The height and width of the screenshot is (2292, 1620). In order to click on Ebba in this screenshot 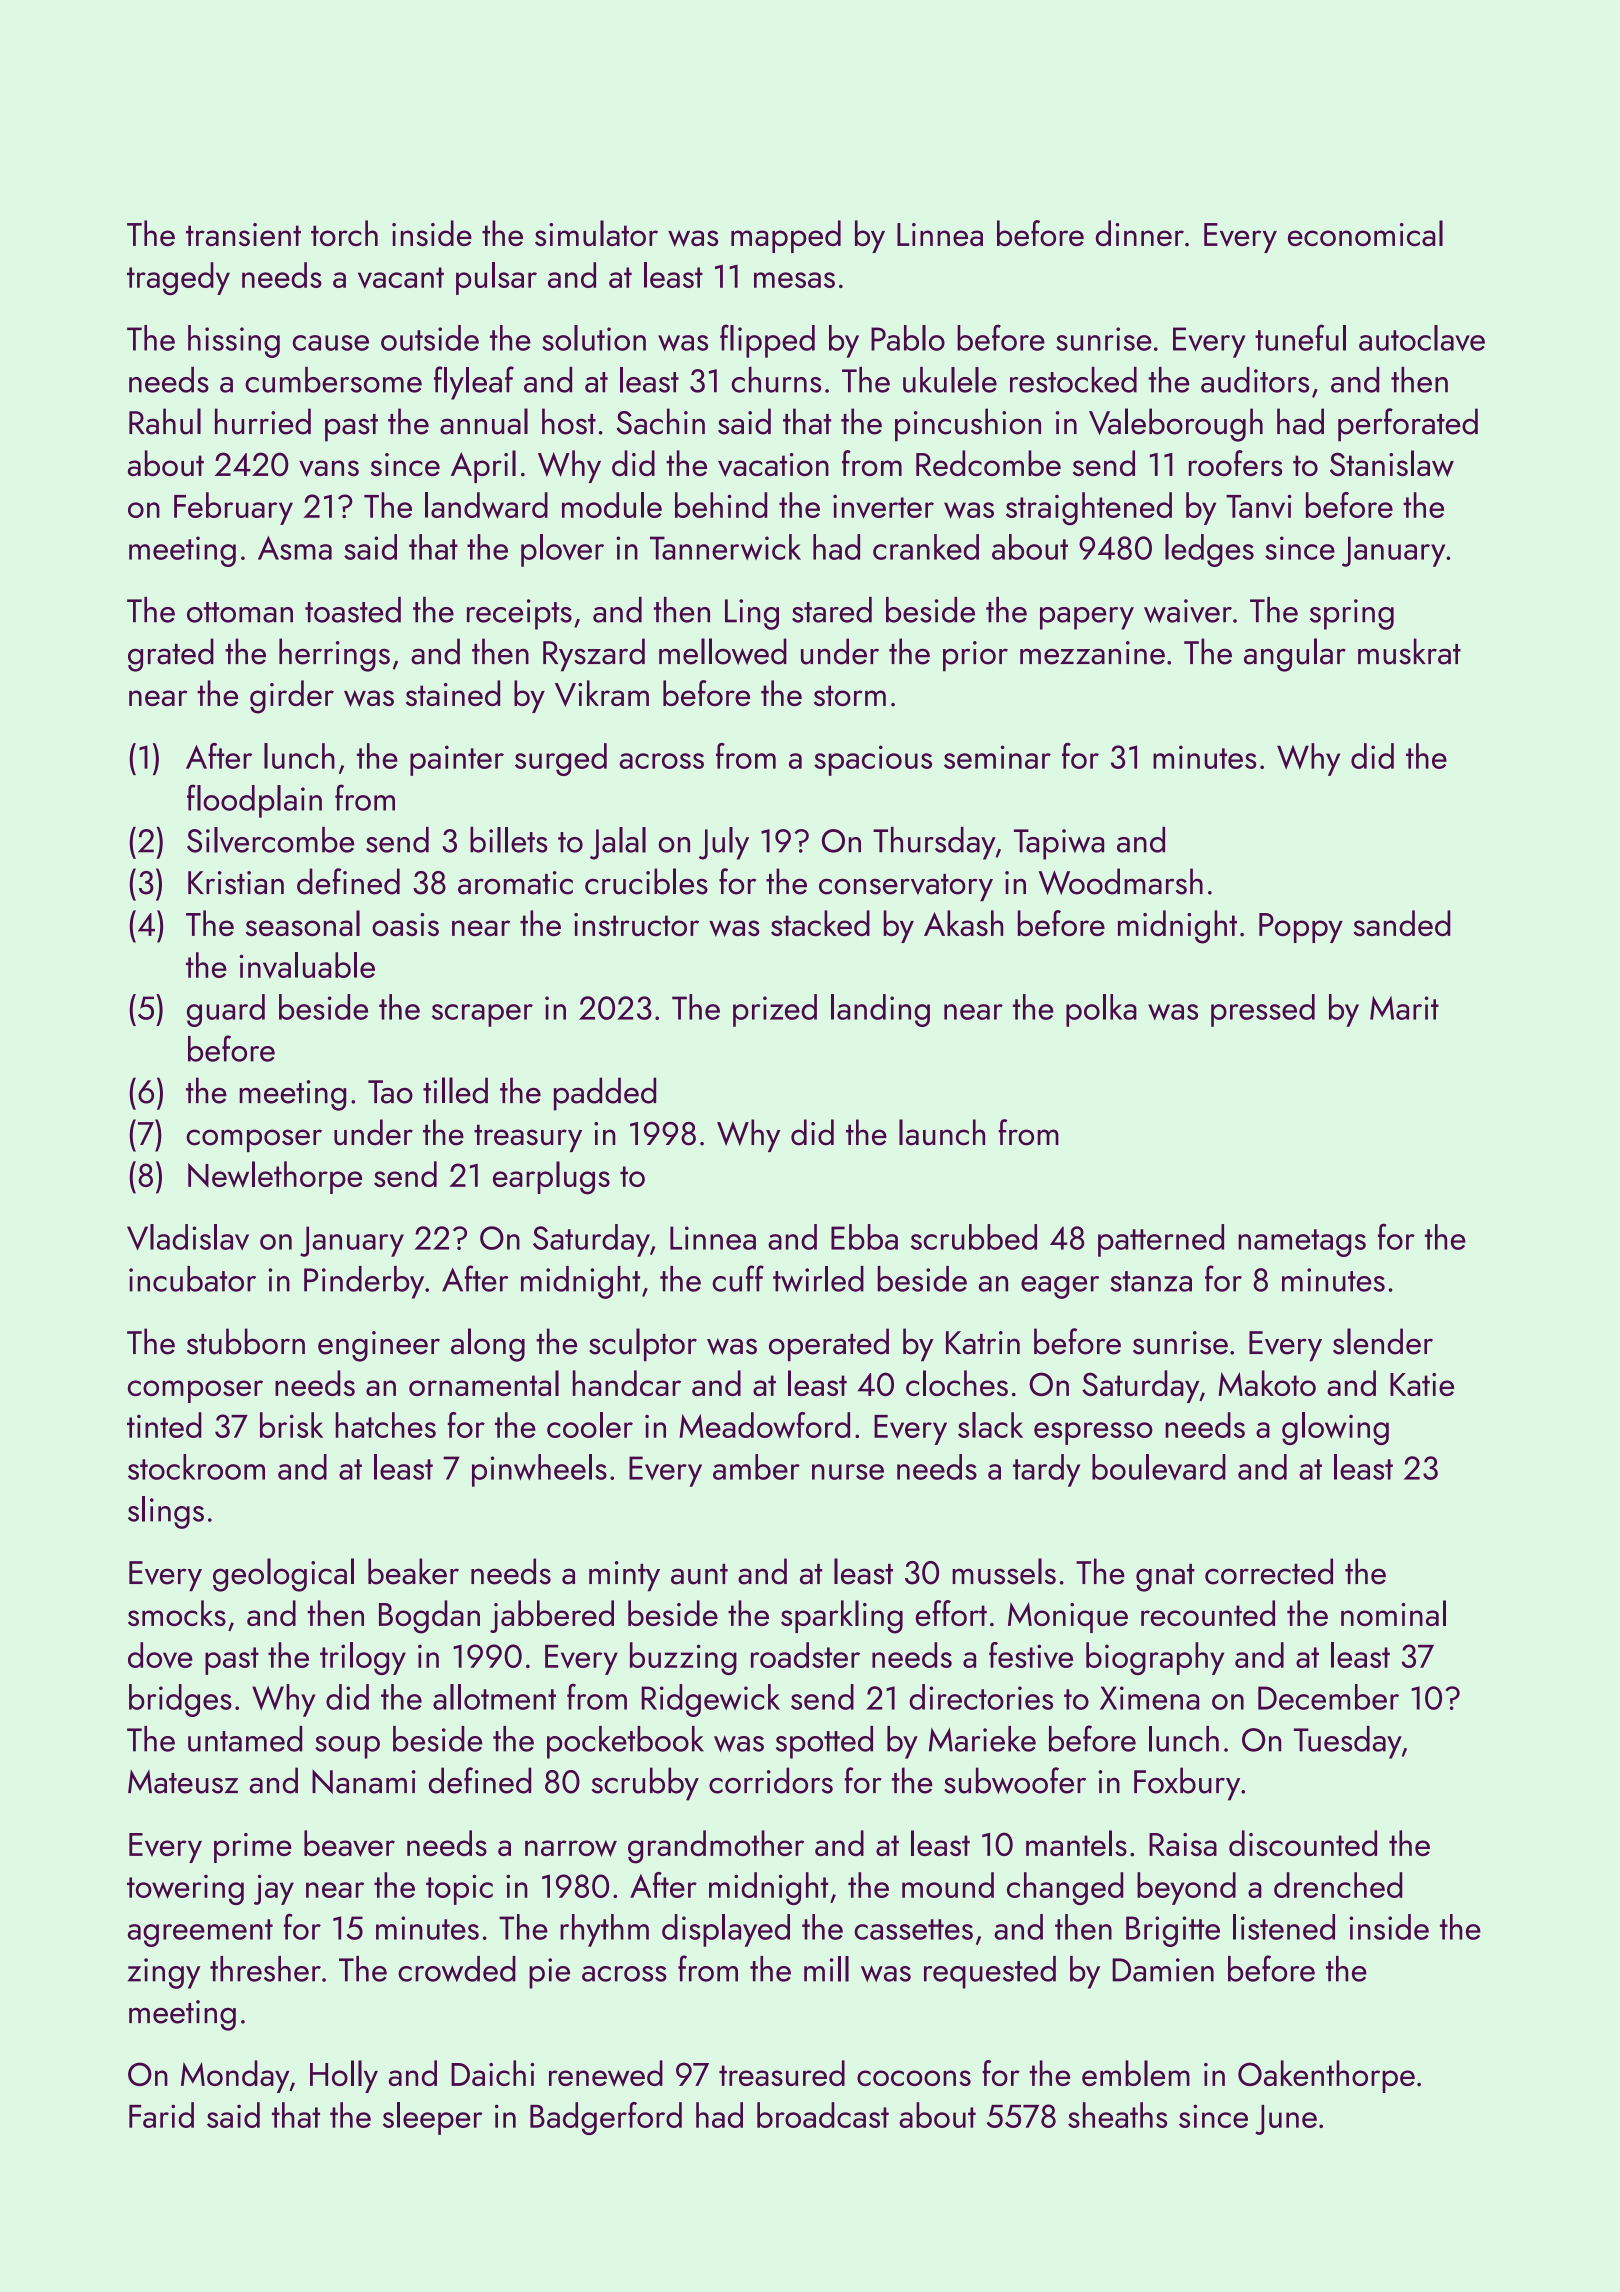, I will do `click(864, 1237)`.
